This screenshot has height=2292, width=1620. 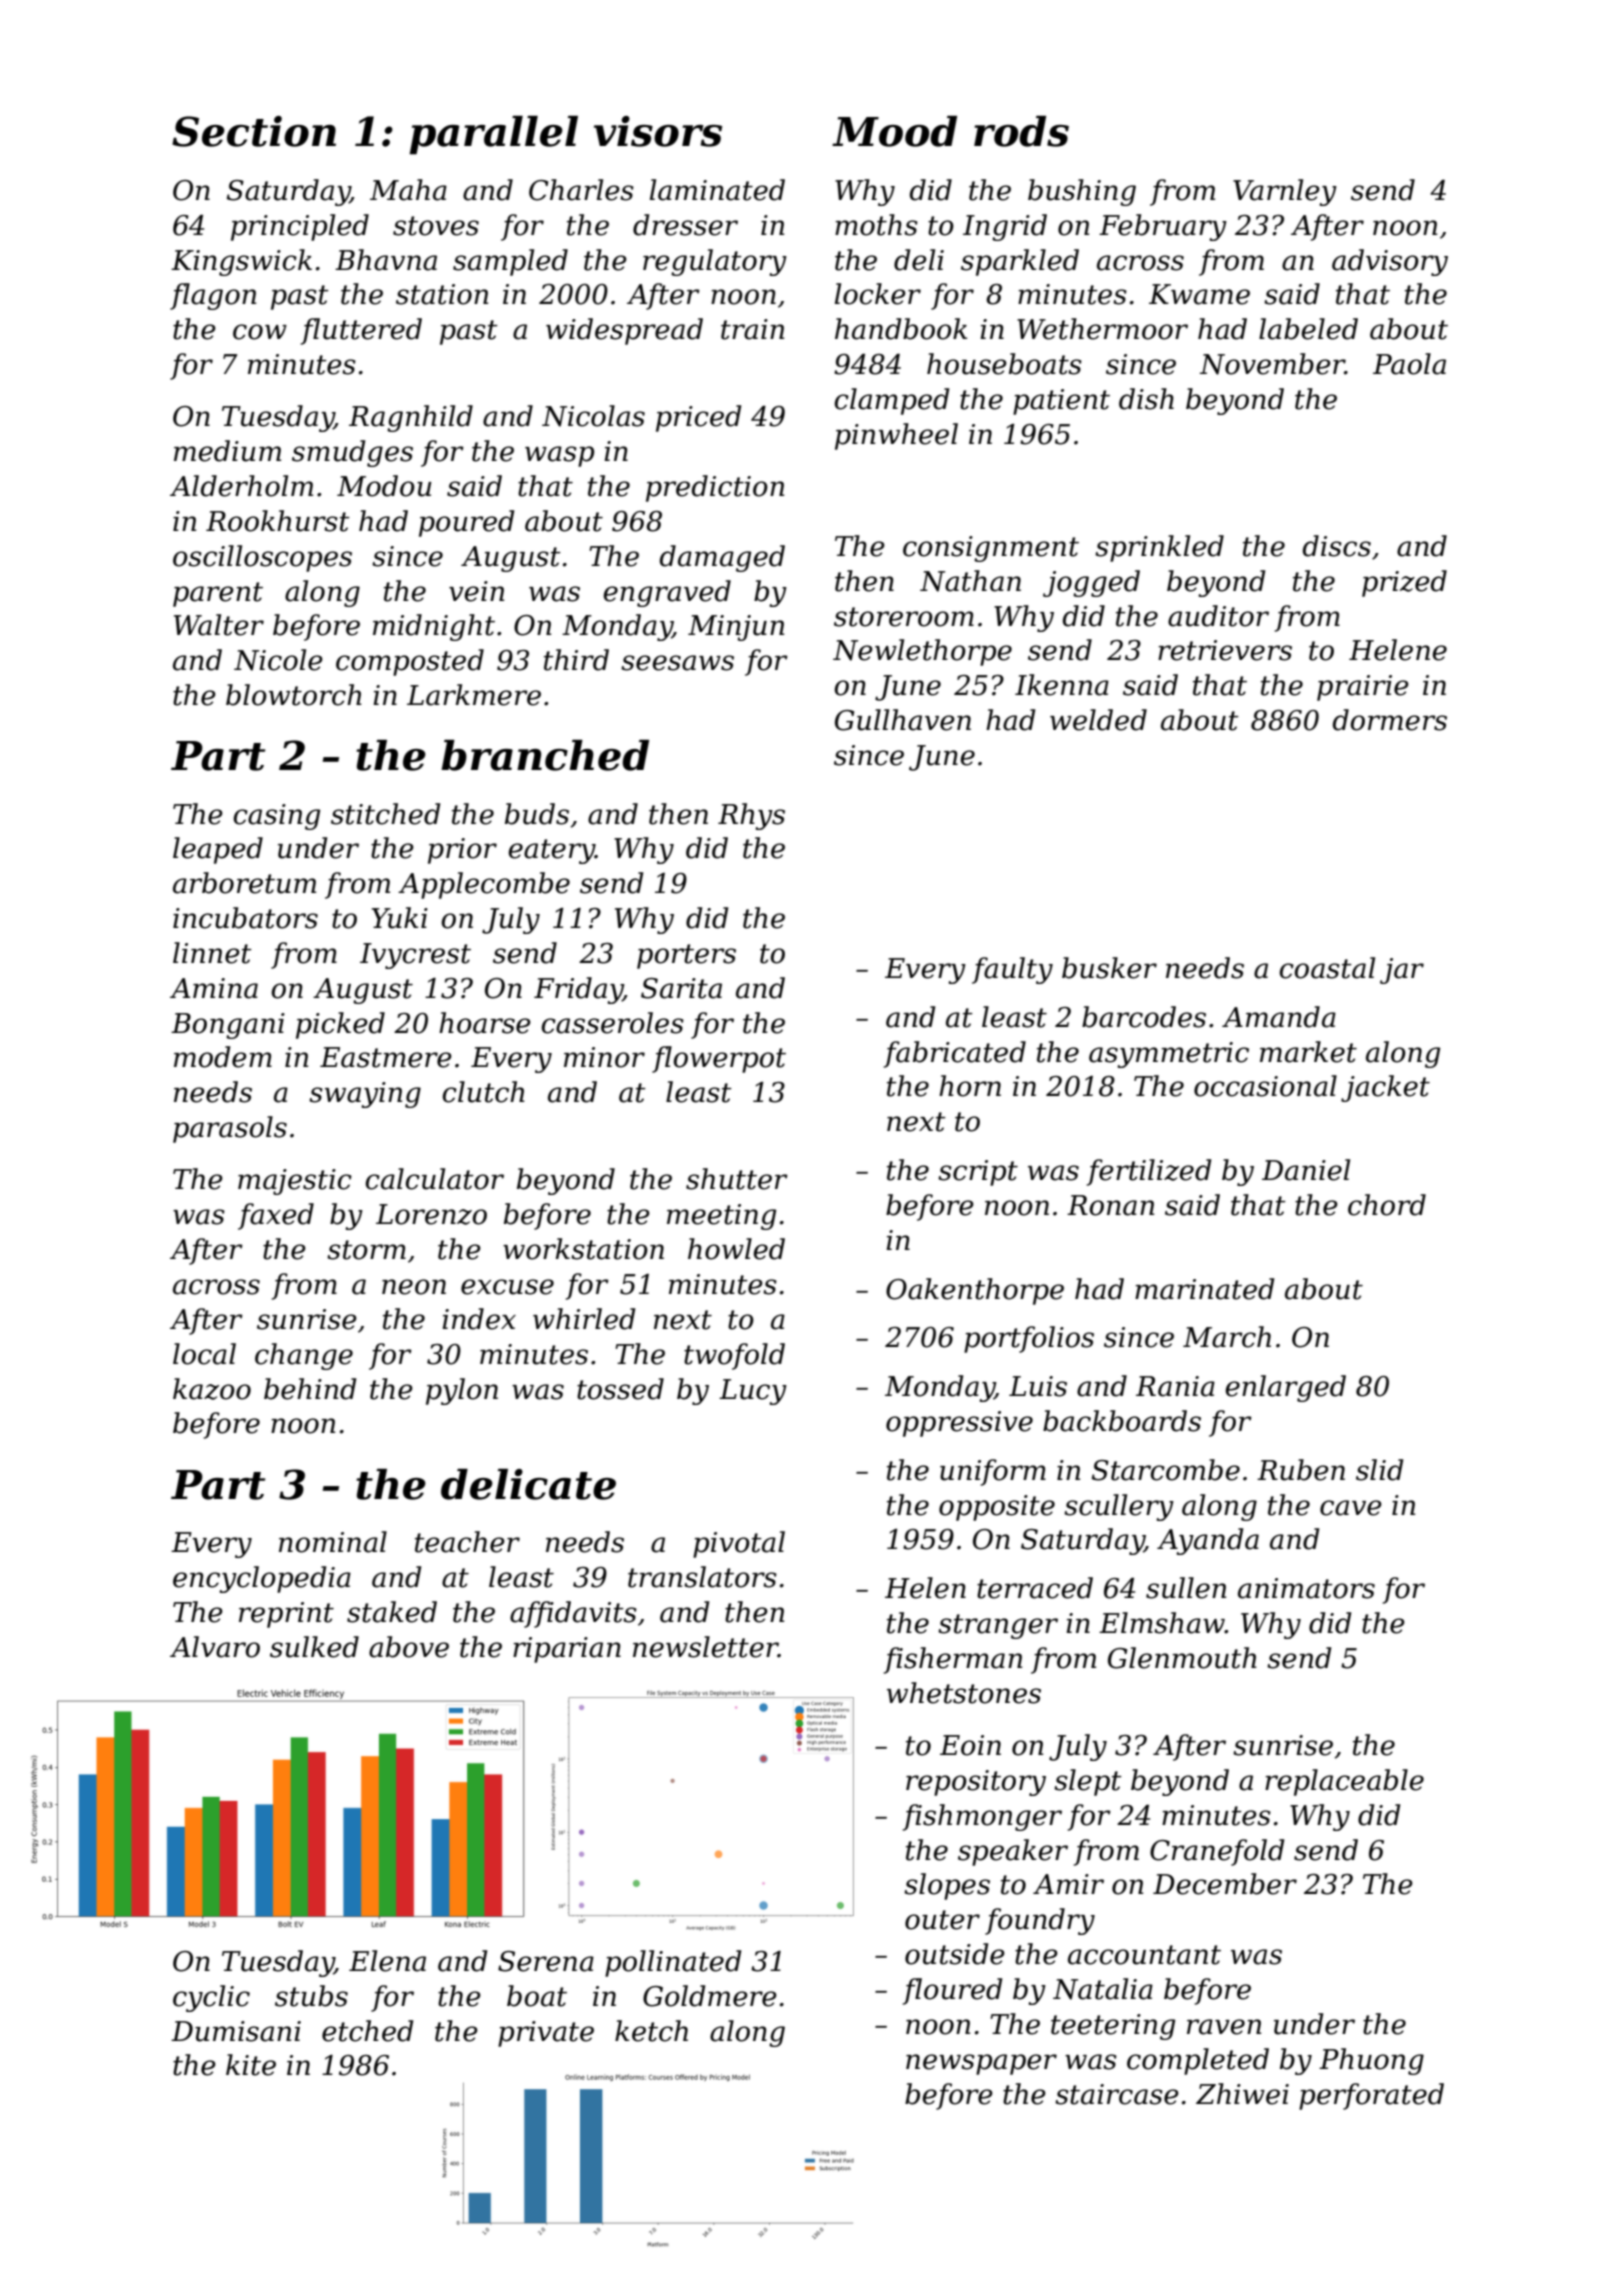 What do you see at coordinates (658, 131) in the screenshot?
I see `visors` at bounding box center [658, 131].
